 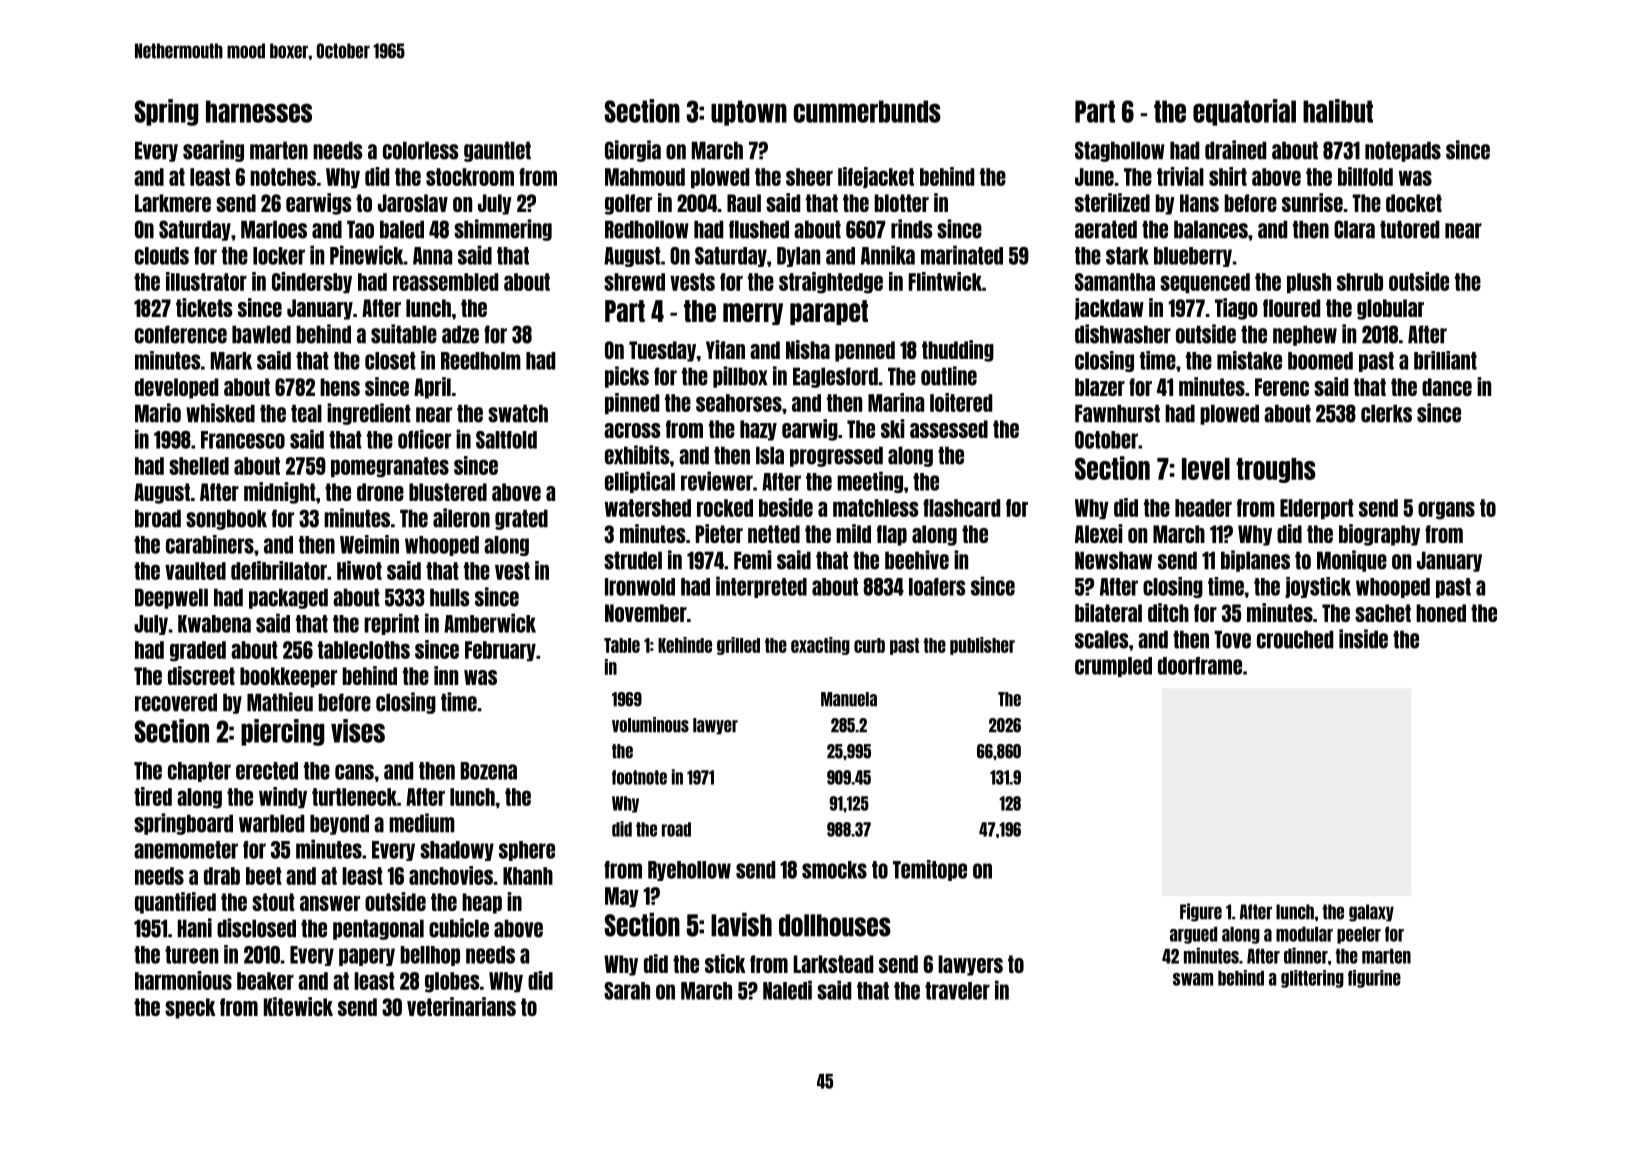 What do you see at coordinates (312, 282) in the document?
I see `Cindersby` at bounding box center [312, 282].
